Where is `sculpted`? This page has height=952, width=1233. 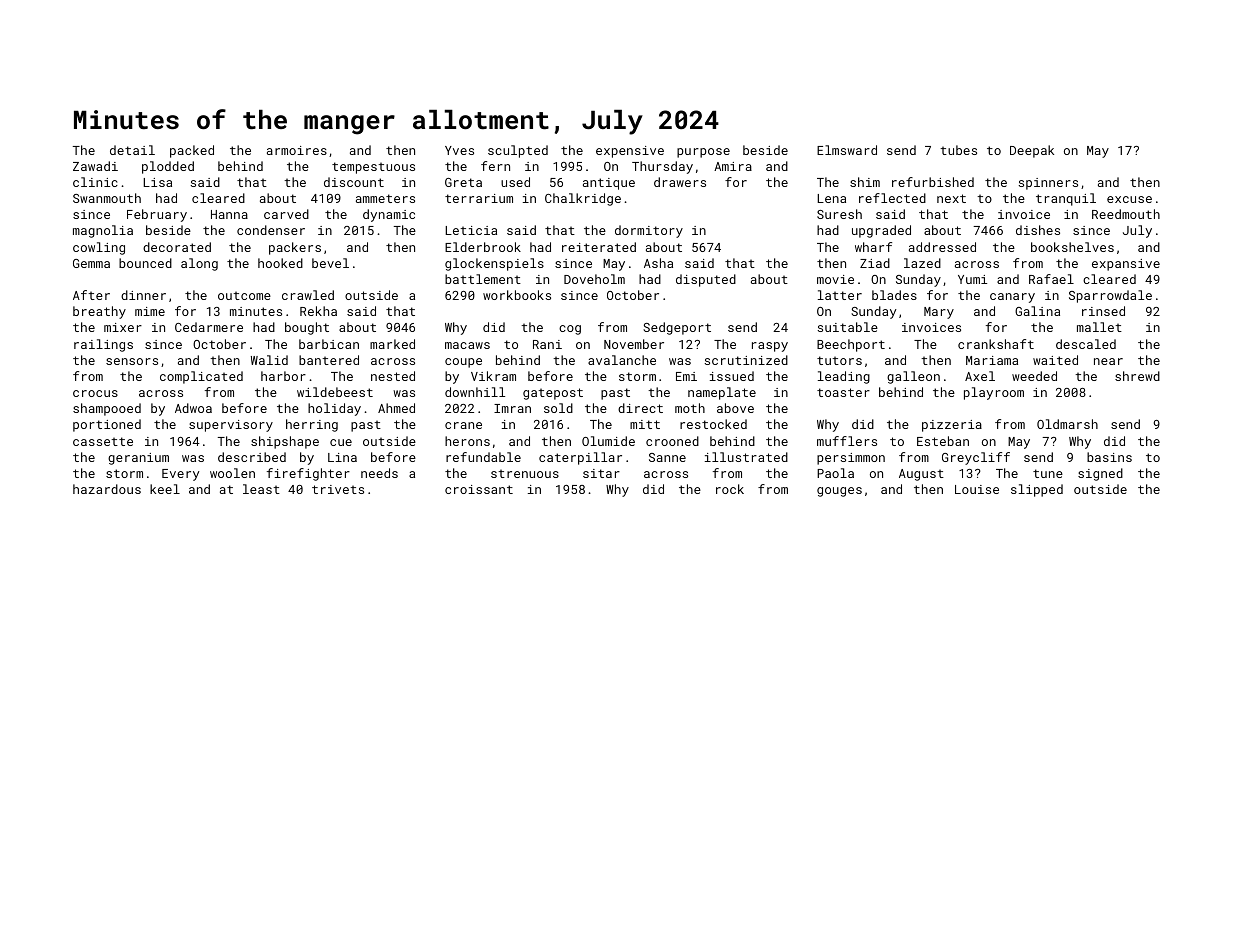
sculpted is located at coordinates (518, 151).
